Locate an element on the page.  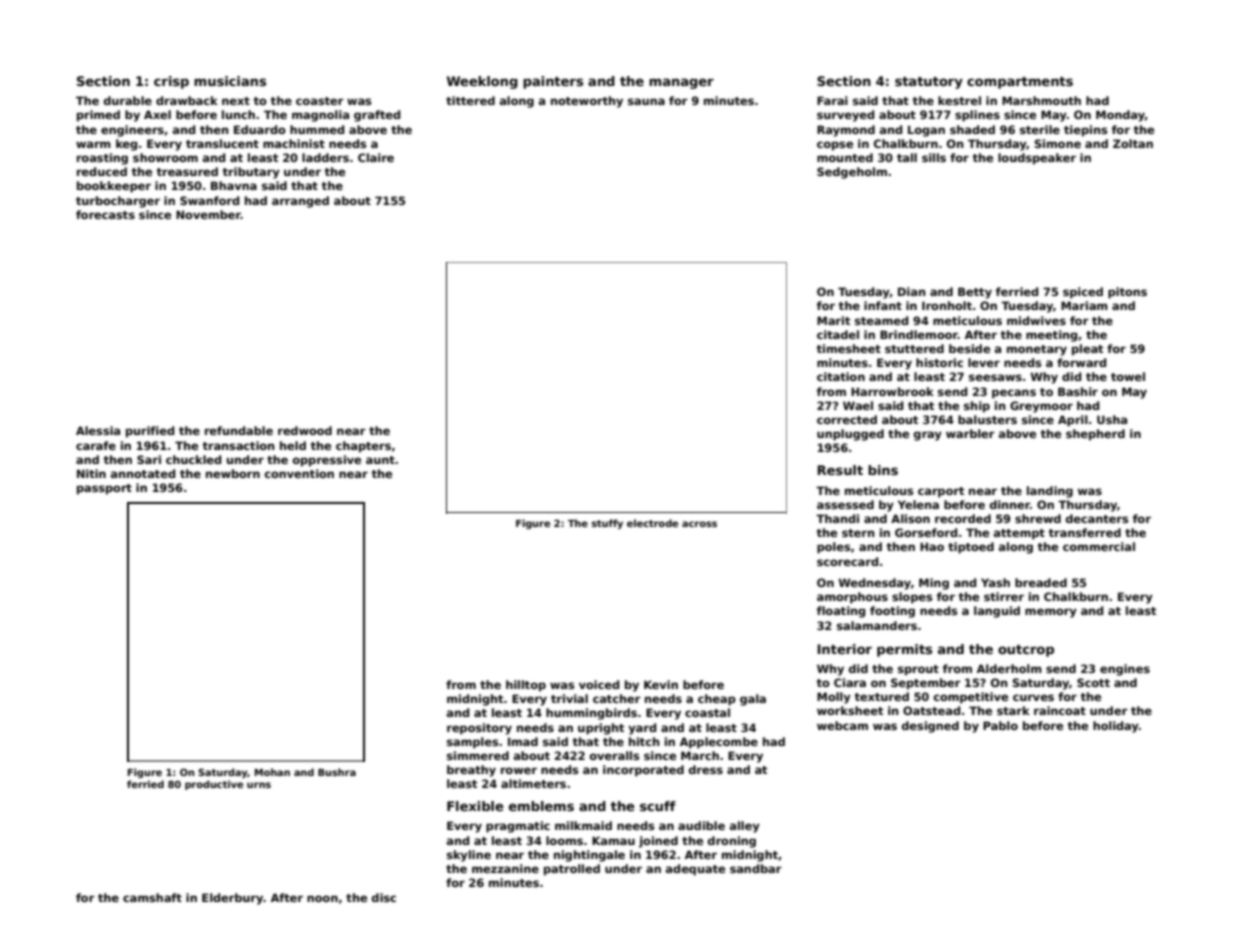
annotated is located at coordinates (143, 473).
